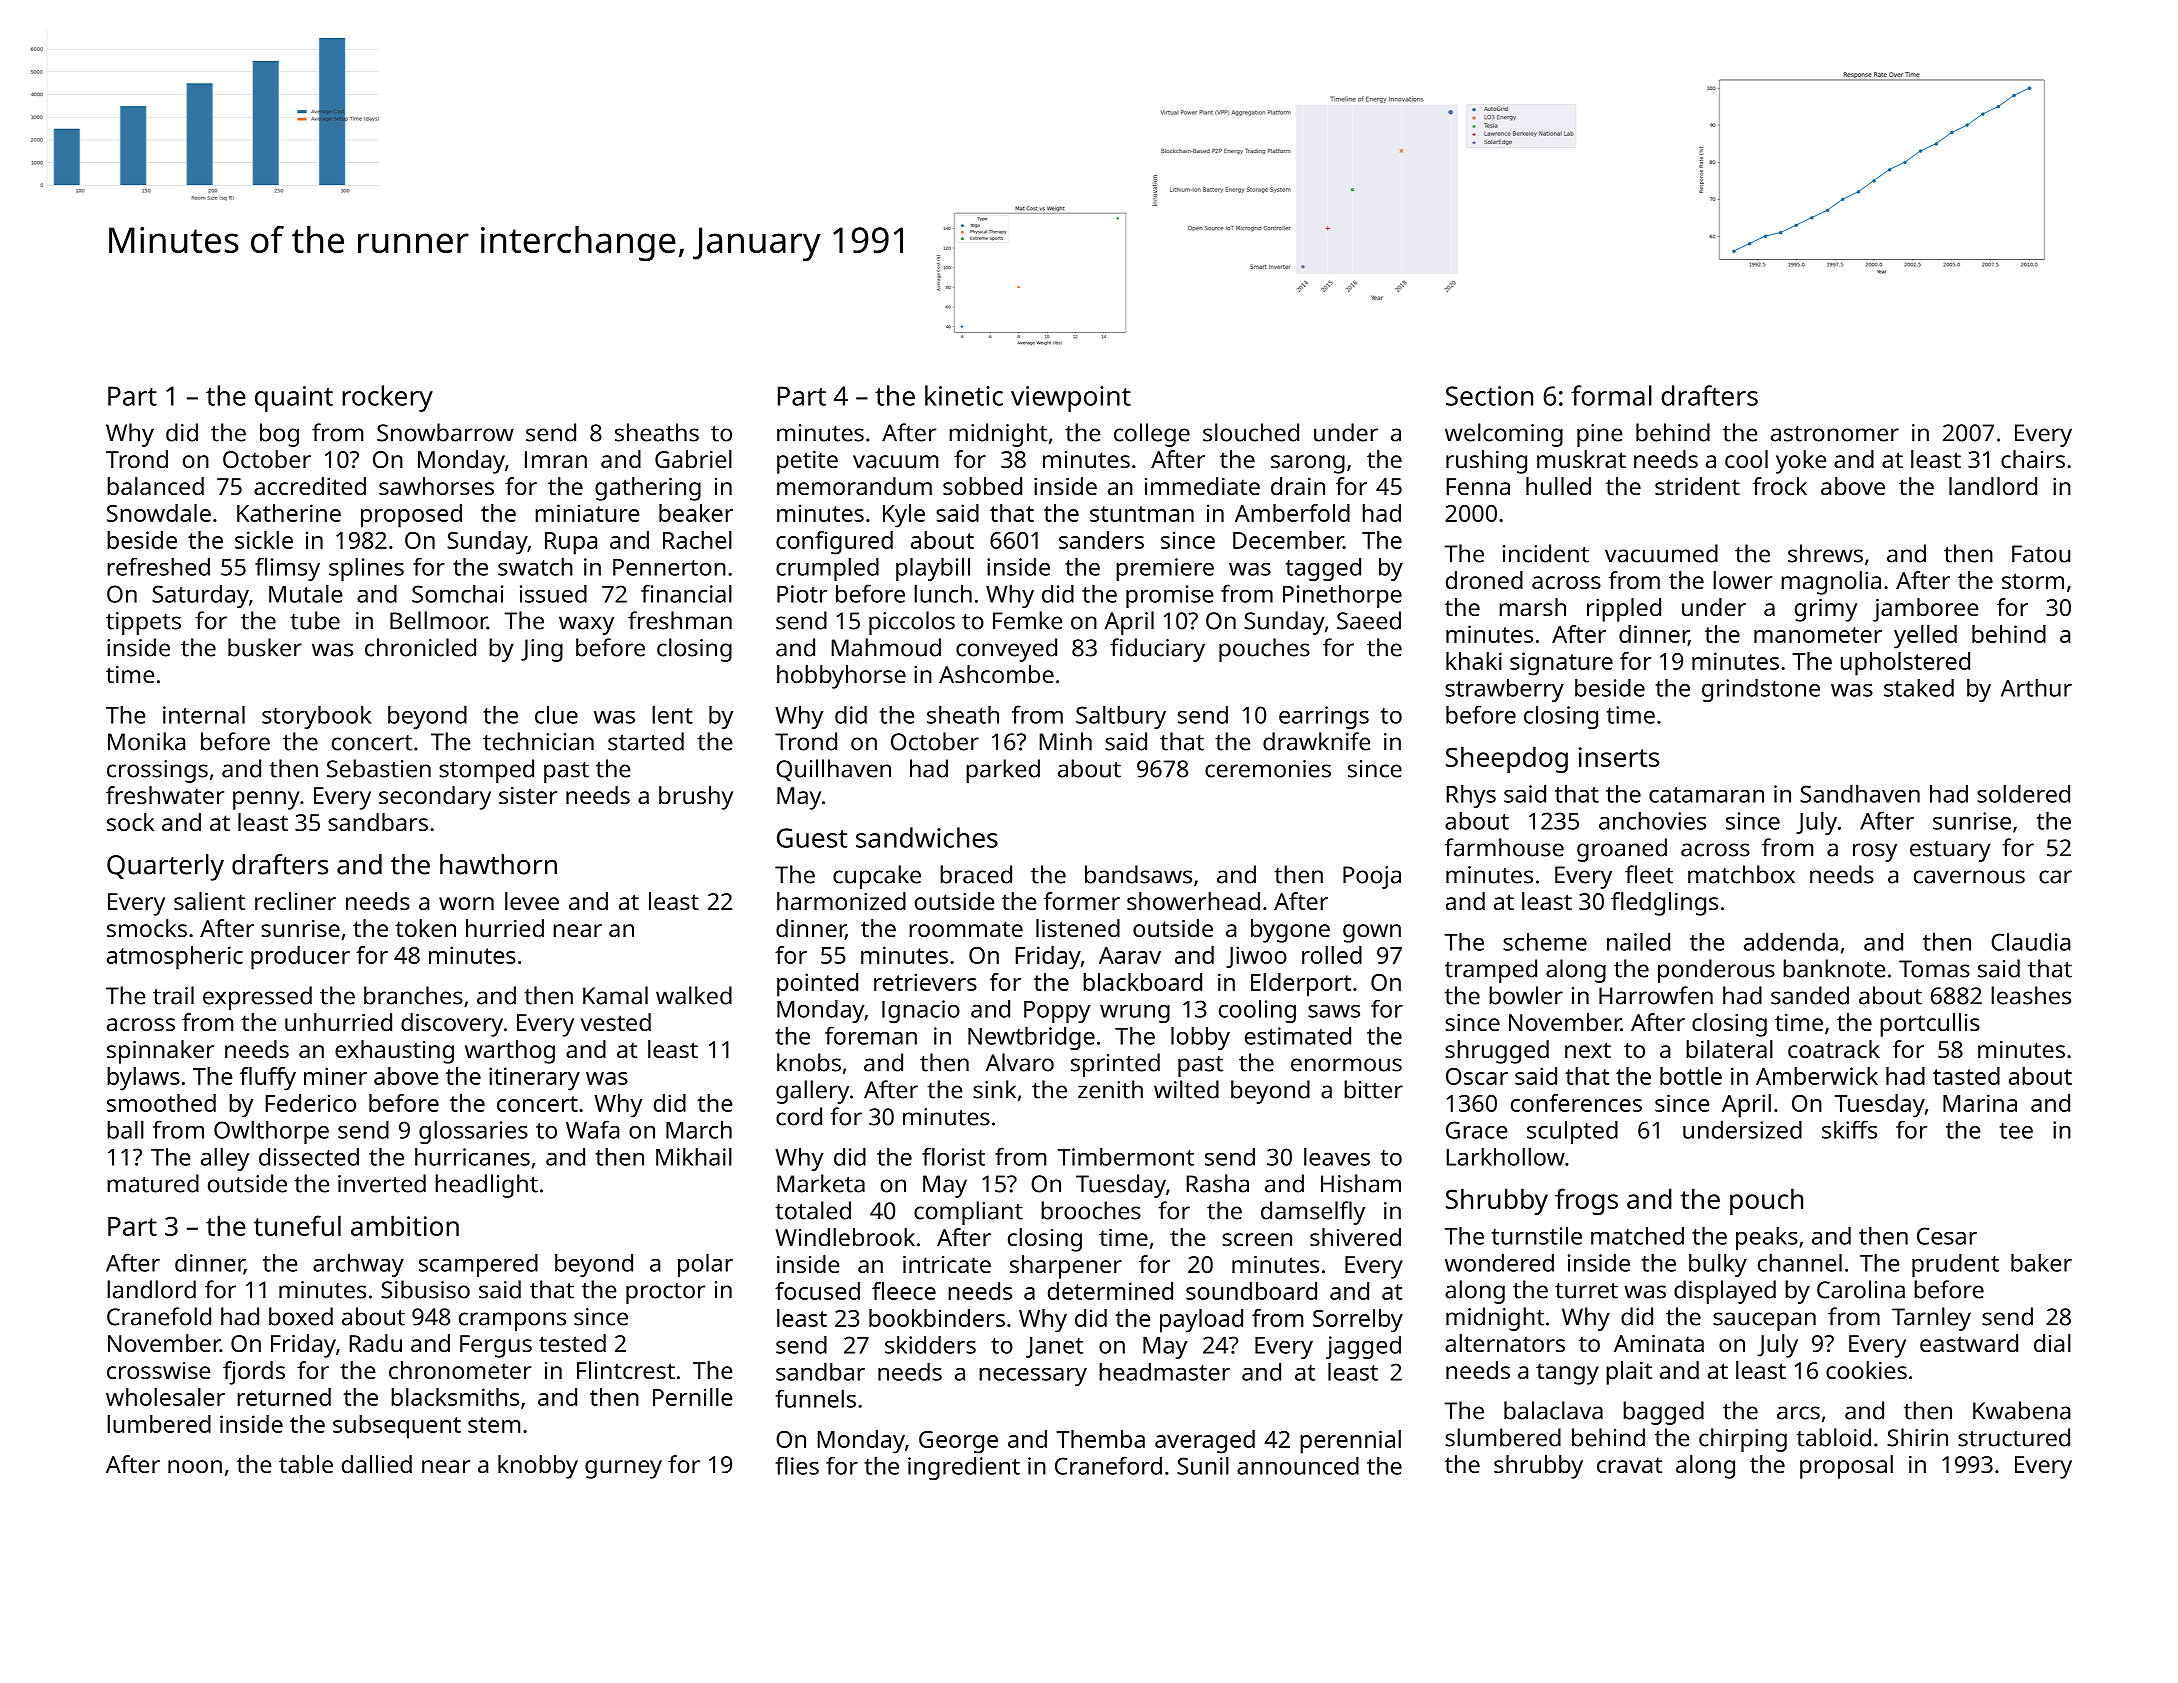  Describe the element at coordinates (1201, 1321) in the screenshot. I see `payload` at that location.
